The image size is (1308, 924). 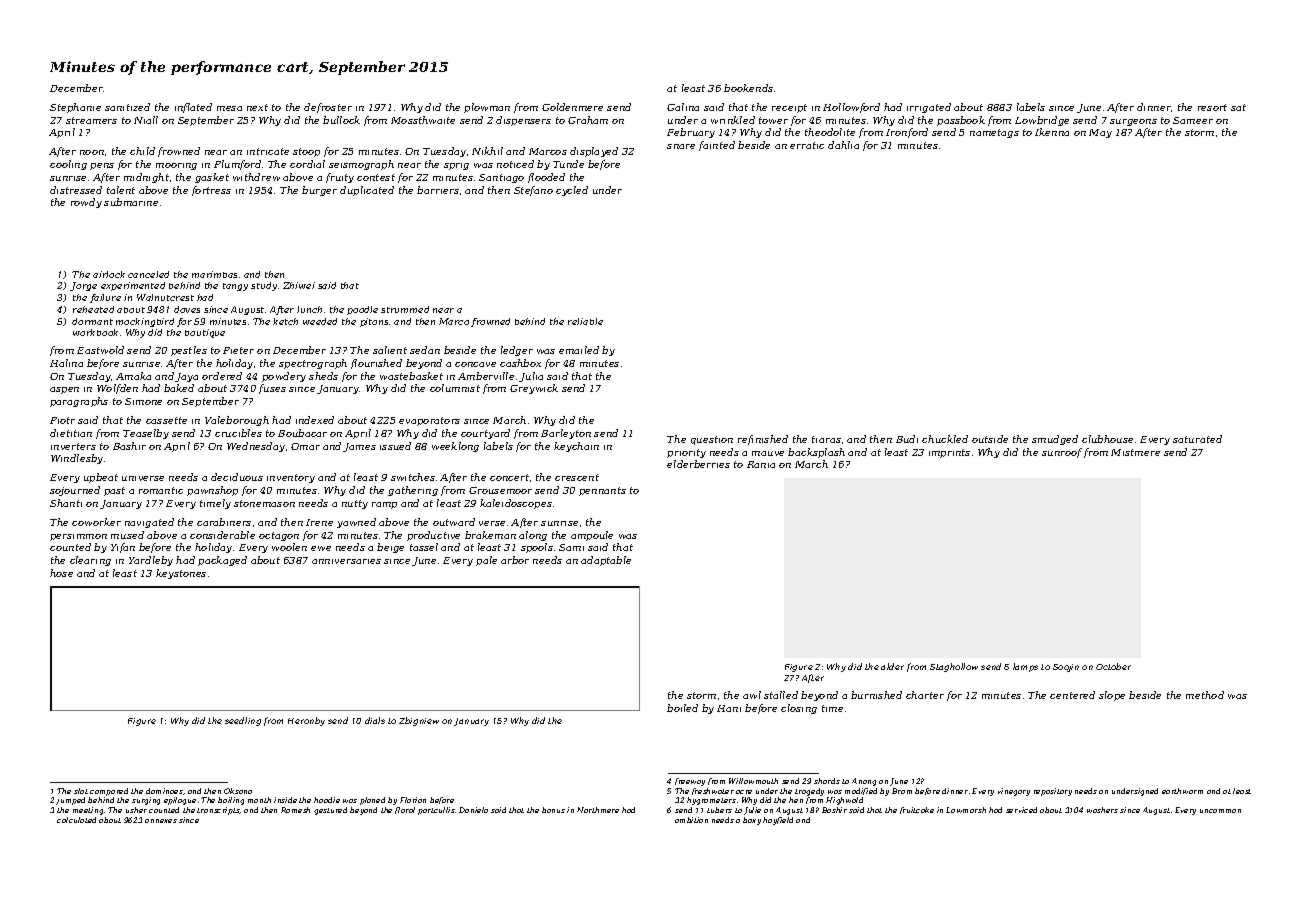 I want to click on next, so click(x=257, y=107).
